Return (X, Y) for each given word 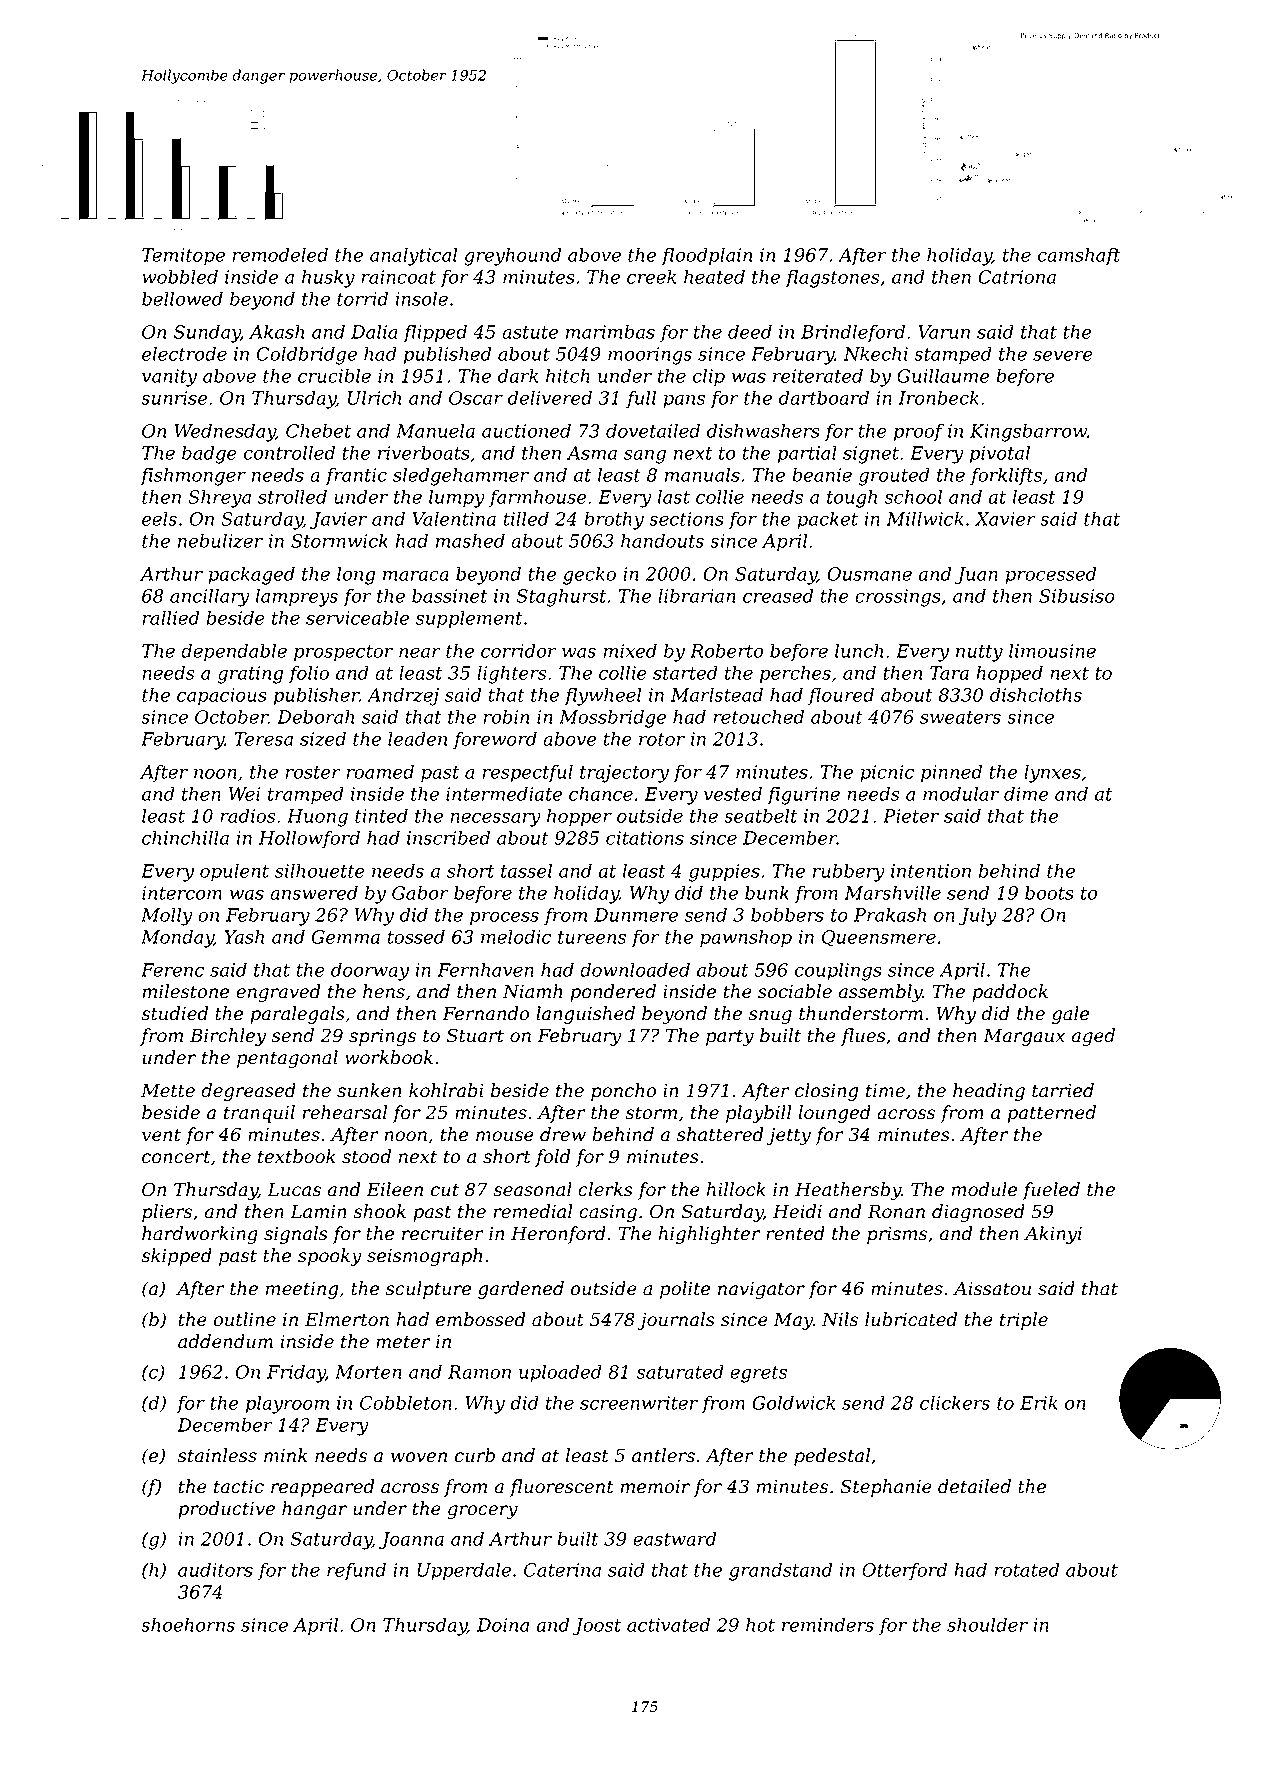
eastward (674, 1538)
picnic (887, 774)
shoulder (987, 1624)
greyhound (512, 256)
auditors (215, 1569)
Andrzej (403, 696)
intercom (182, 893)
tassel (526, 870)
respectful (527, 773)
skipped (176, 1257)
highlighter (709, 1235)
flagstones (832, 278)
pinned (951, 773)
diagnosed (978, 1213)
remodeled (280, 254)
